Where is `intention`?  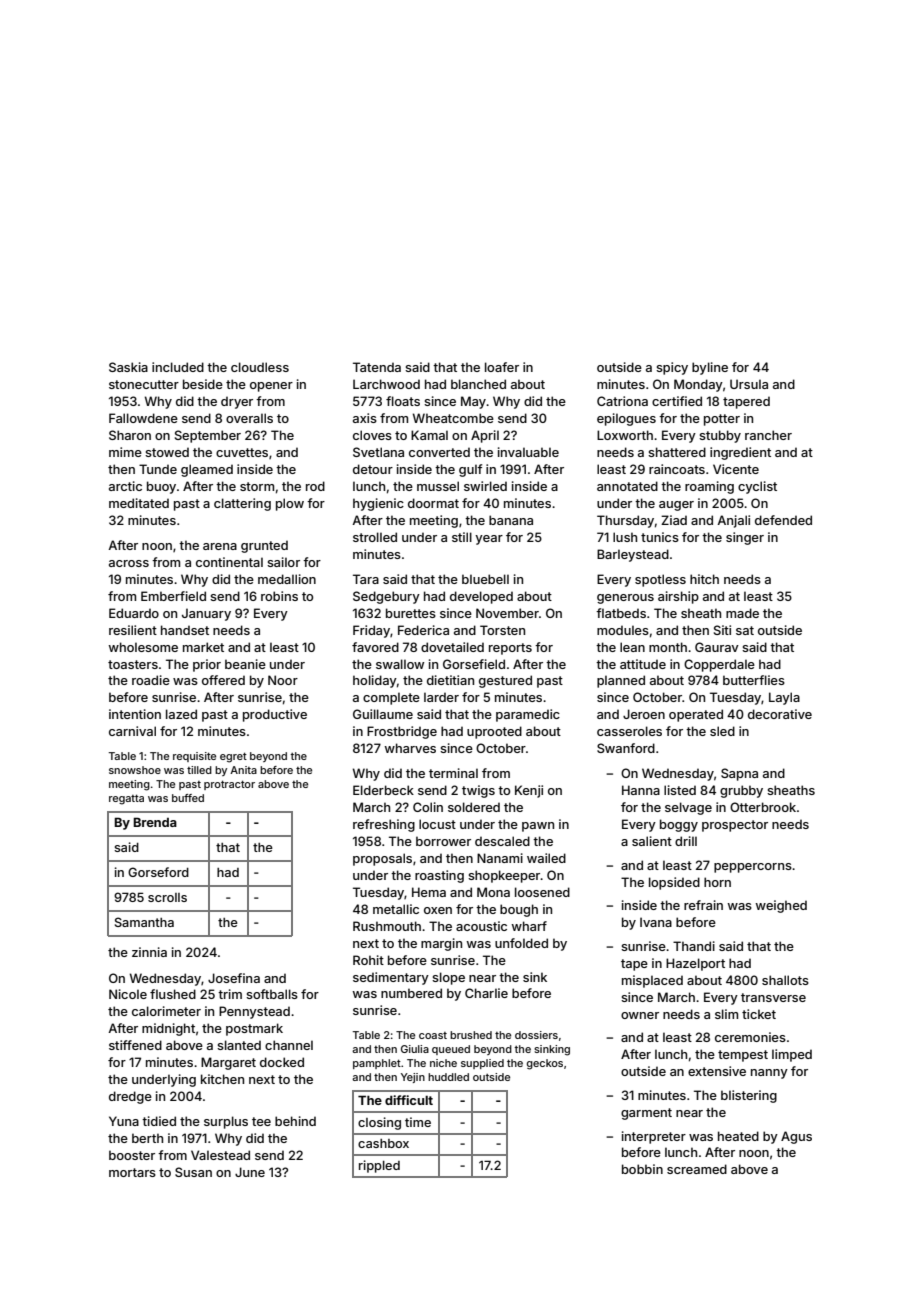 intention is located at coordinates (135, 714).
